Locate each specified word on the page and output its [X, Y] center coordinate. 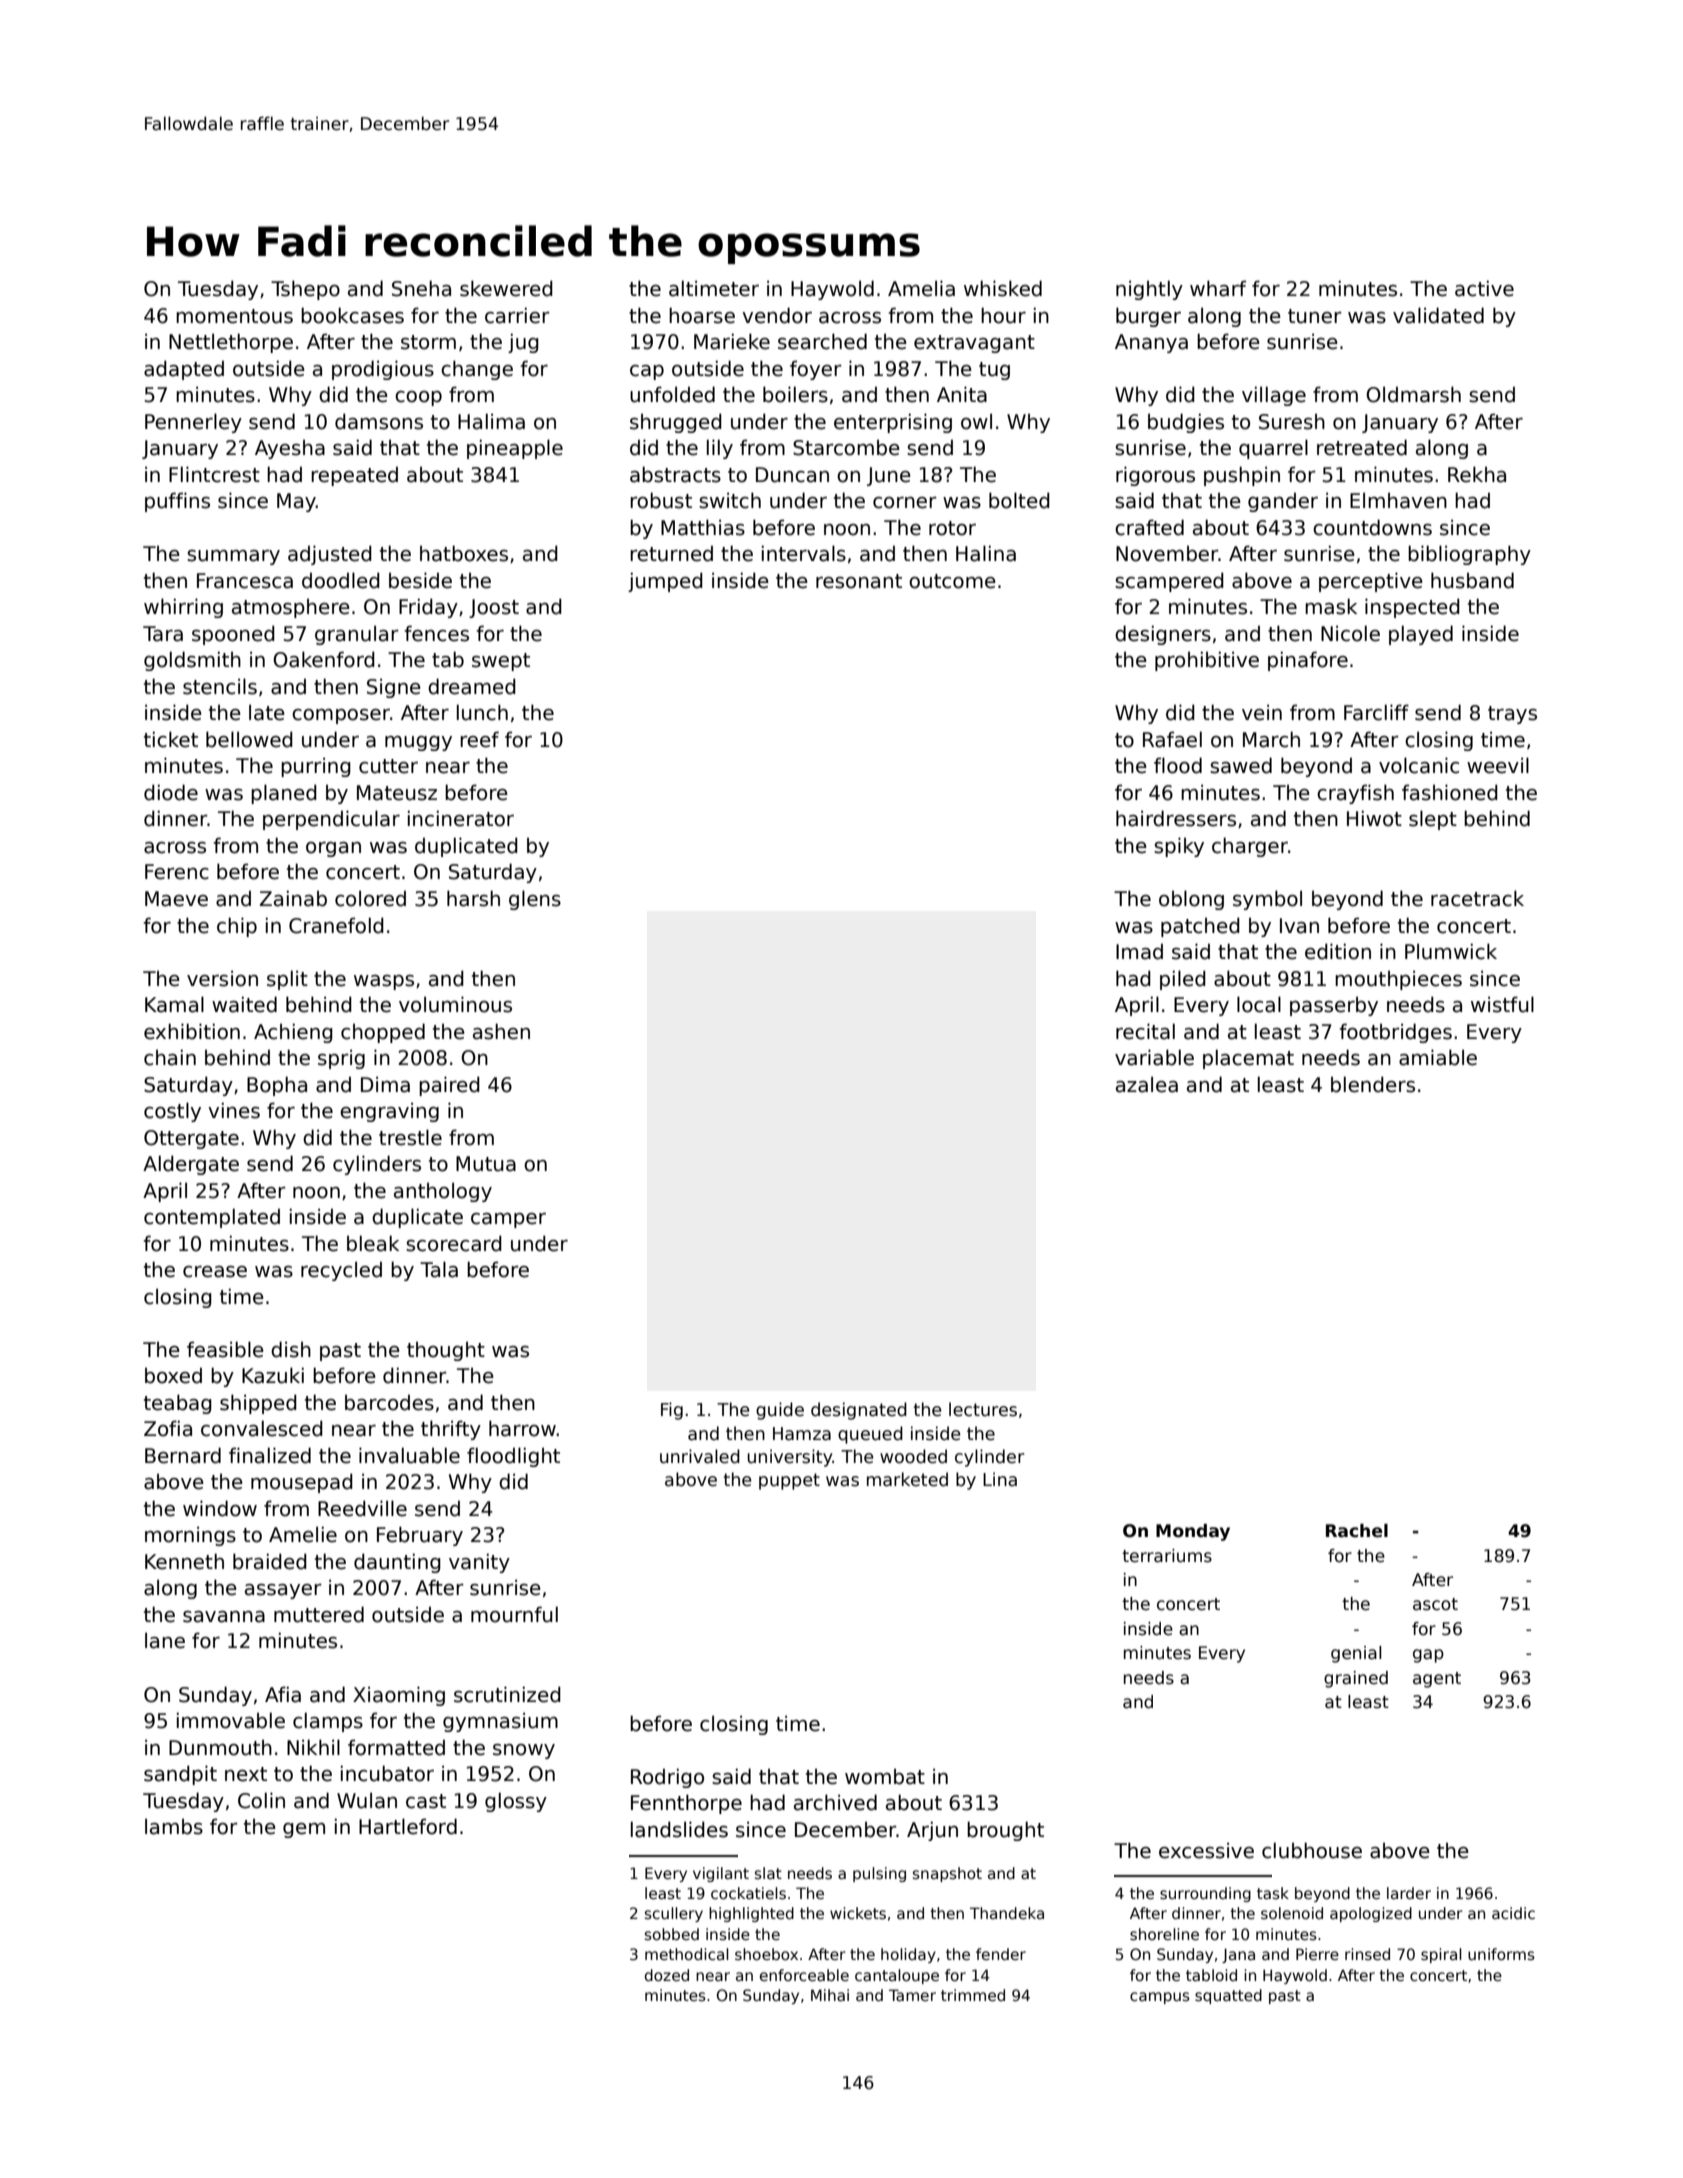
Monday [1193, 1532]
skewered [506, 288]
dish [291, 1349]
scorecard [454, 1243]
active [1484, 288]
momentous [234, 316]
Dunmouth [220, 1747]
